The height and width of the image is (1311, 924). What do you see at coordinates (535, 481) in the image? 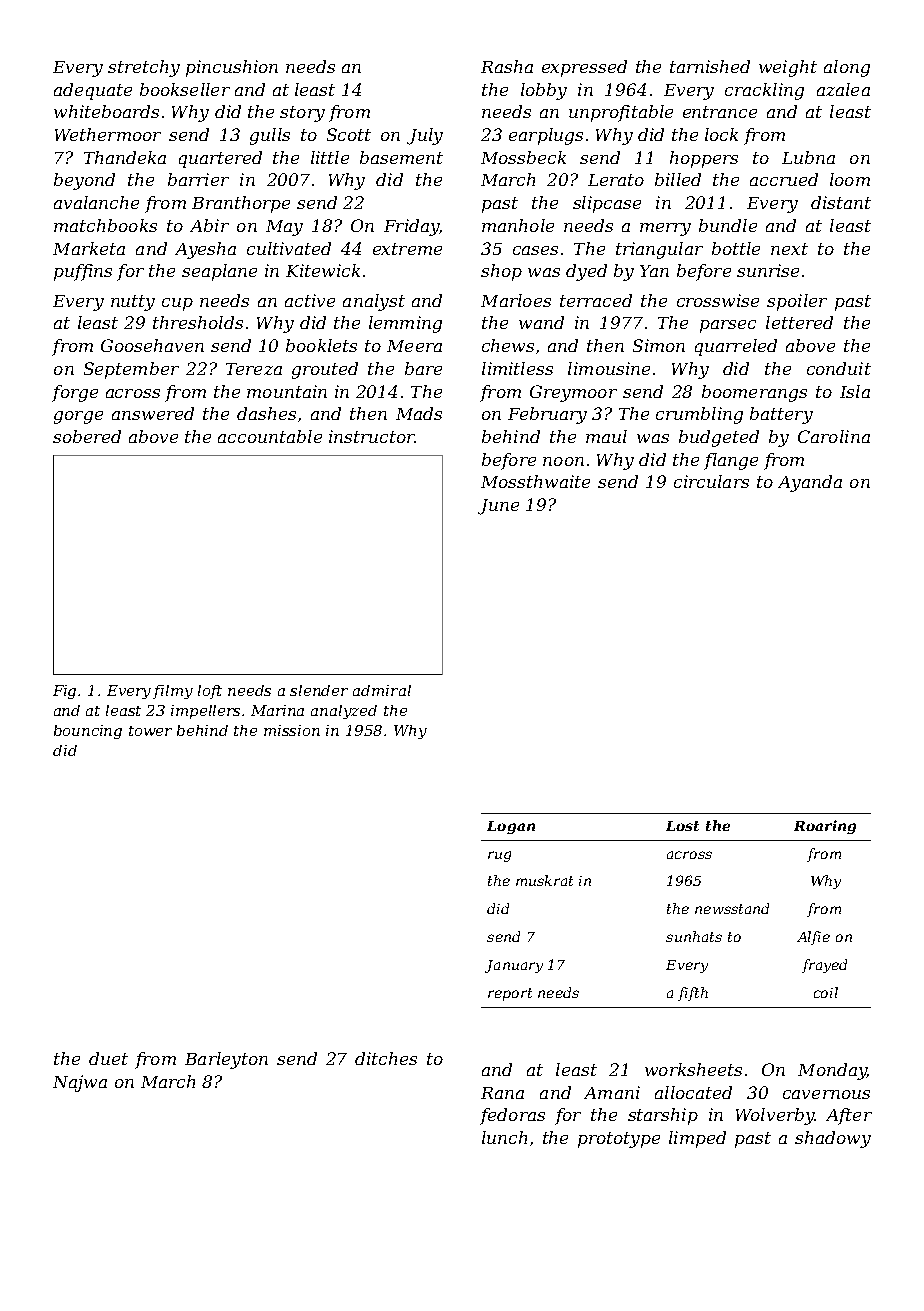
I see `Mossthwaite` at bounding box center [535, 481].
